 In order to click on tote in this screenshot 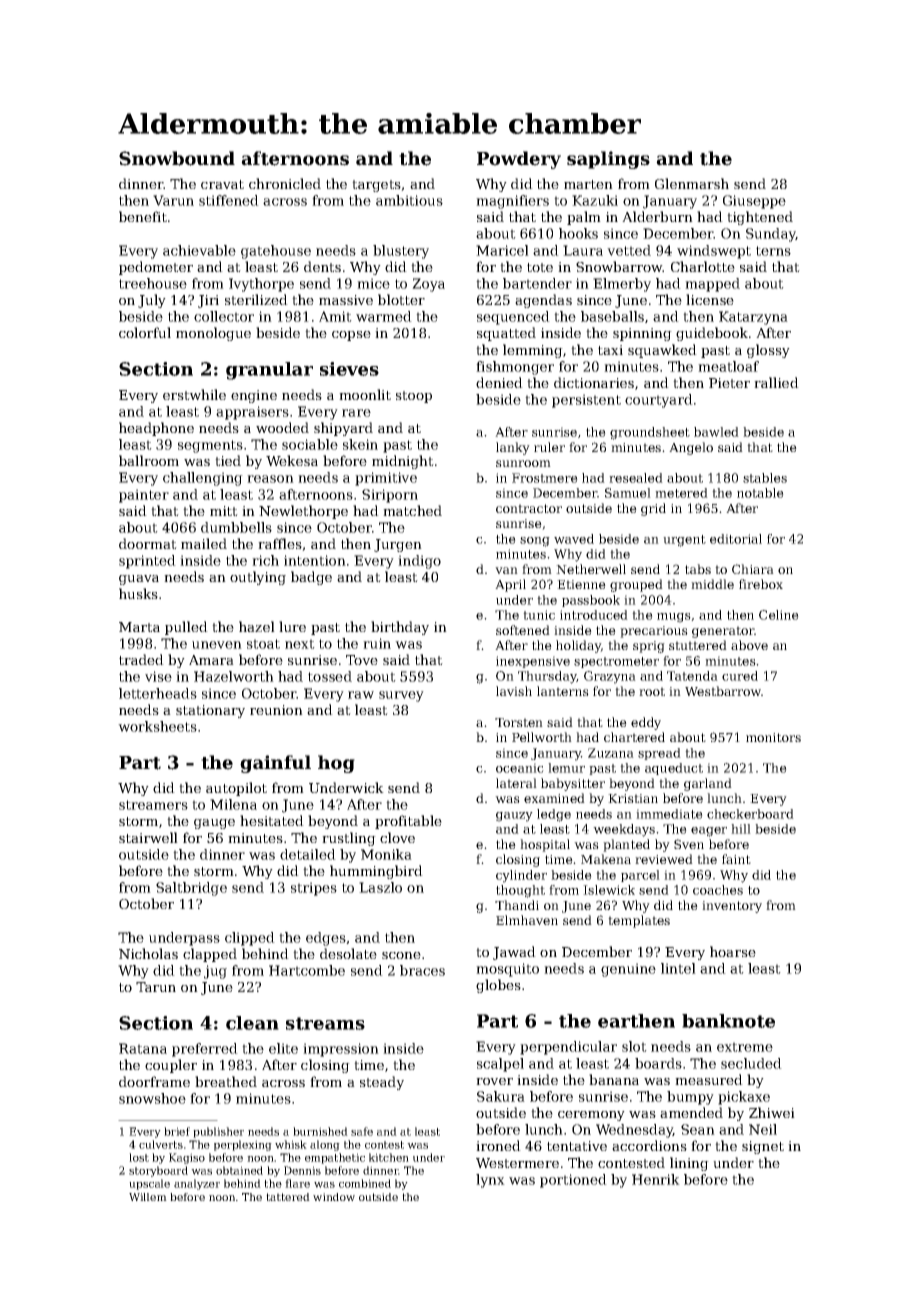, I will do `click(540, 267)`.
